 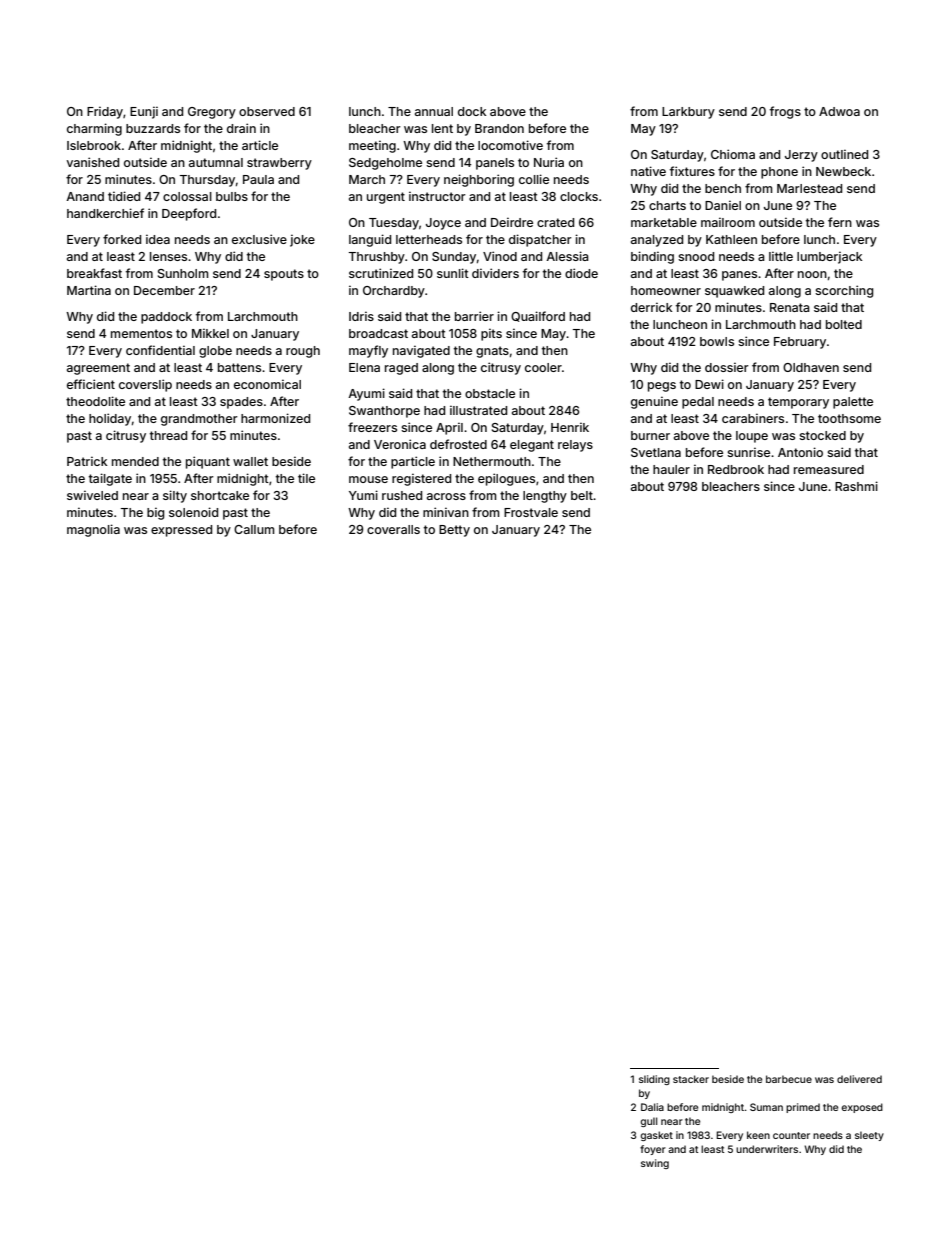 What do you see at coordinates (181, 531) in the screenshot?
I see `expressed` at bounding box center [181, 531].
